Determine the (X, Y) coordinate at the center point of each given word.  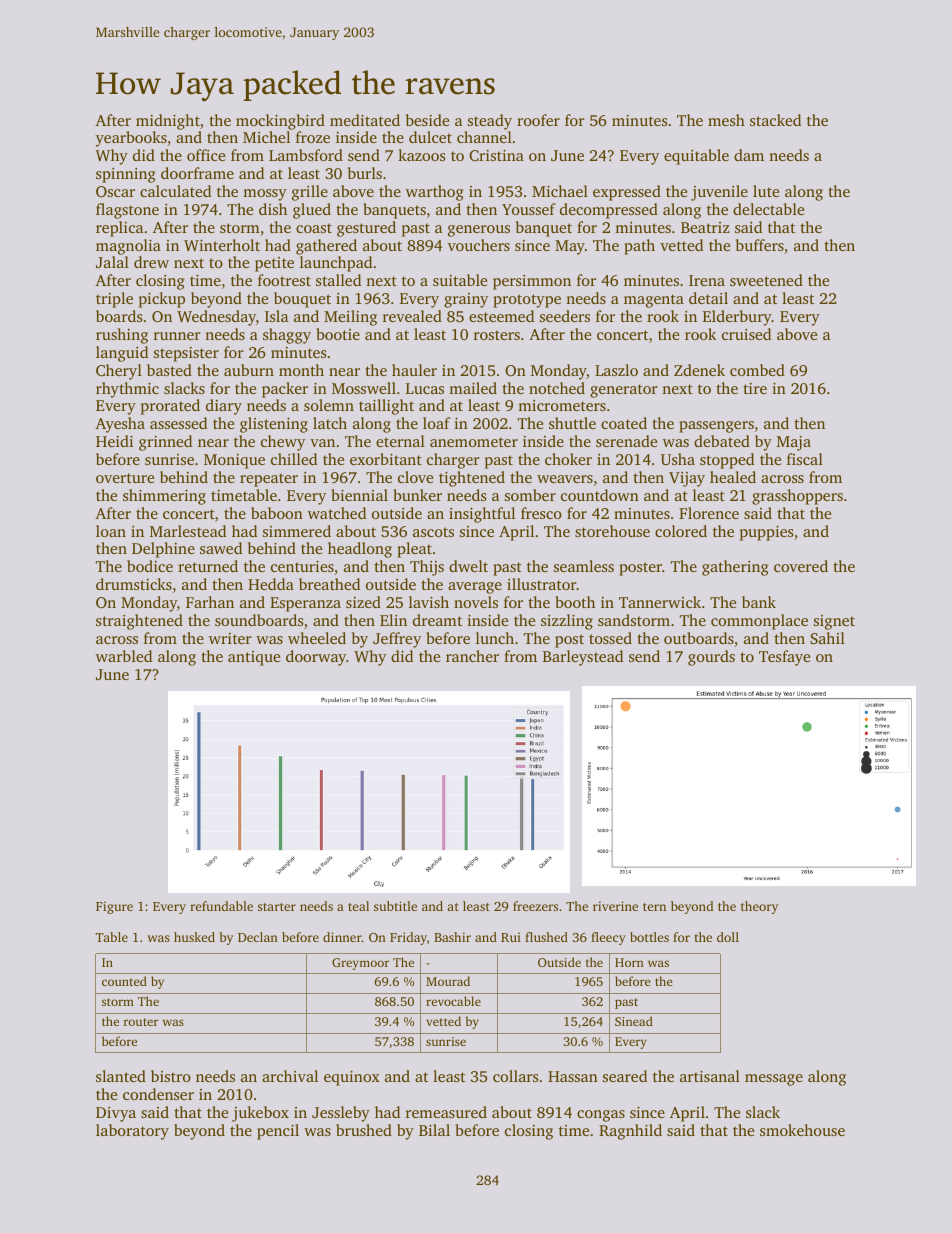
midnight (168, 122)
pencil (278, 1132)
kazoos (422, 155)
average (475, 588)
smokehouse (802, 1130)
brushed (364, 1130)
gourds (711, 658)
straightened (139, 622)
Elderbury (737, 318)
